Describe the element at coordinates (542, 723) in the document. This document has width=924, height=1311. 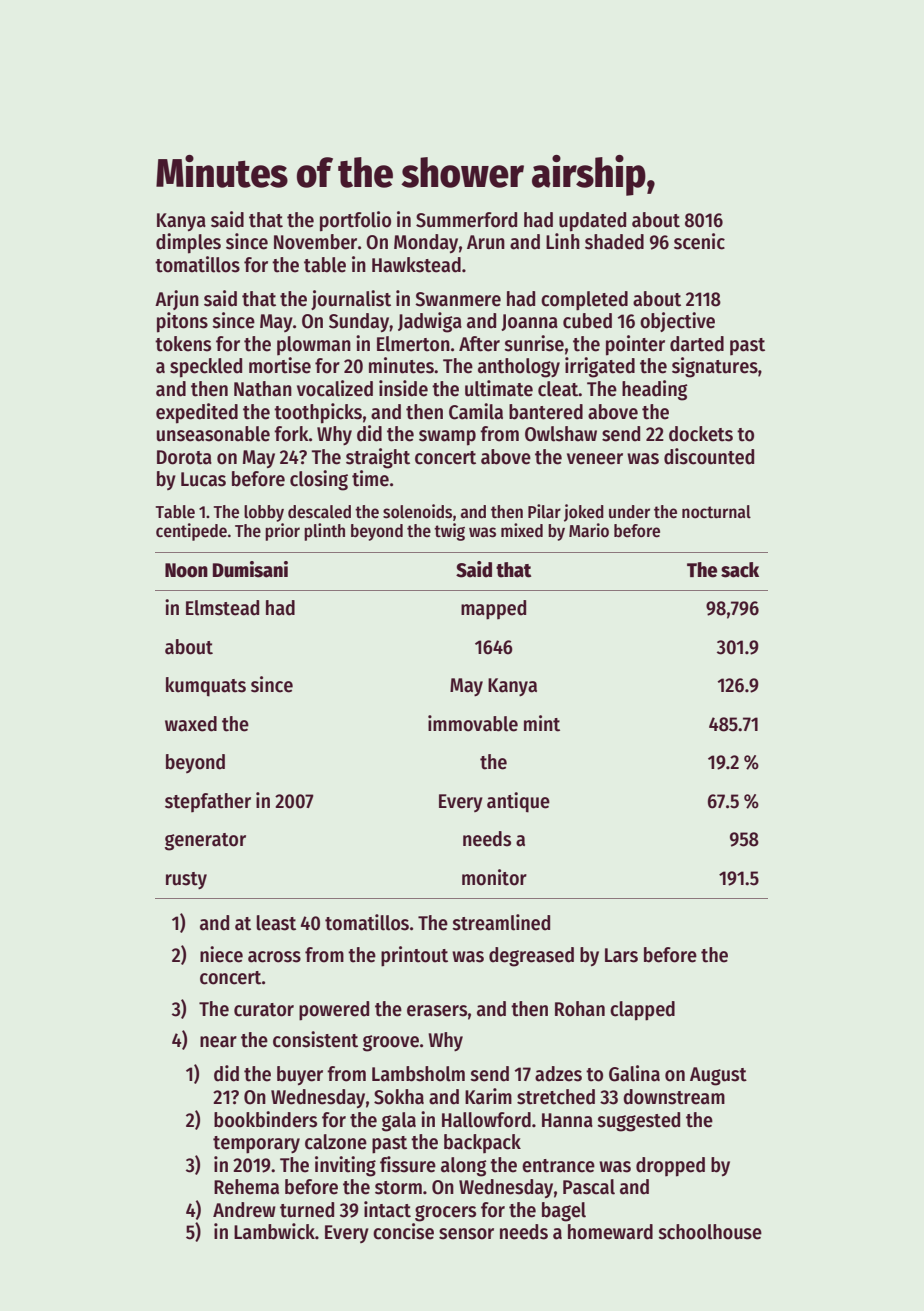
I see `mint` at that location.
